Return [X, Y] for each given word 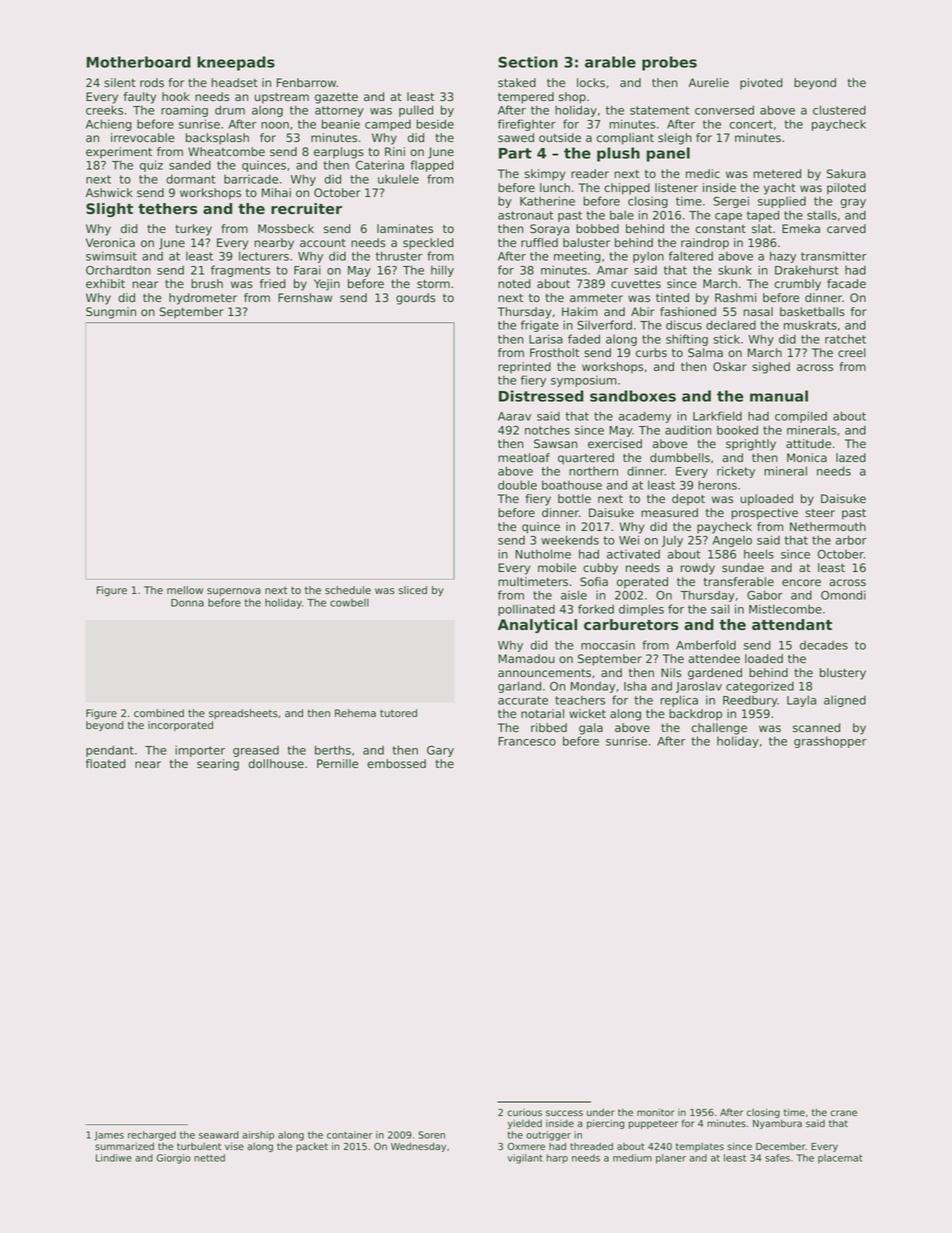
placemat [840, 1159]
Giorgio [173, 1159]
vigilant [525, 1159]
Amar [612, 270]
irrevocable [143, 137]
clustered [839, 110]
